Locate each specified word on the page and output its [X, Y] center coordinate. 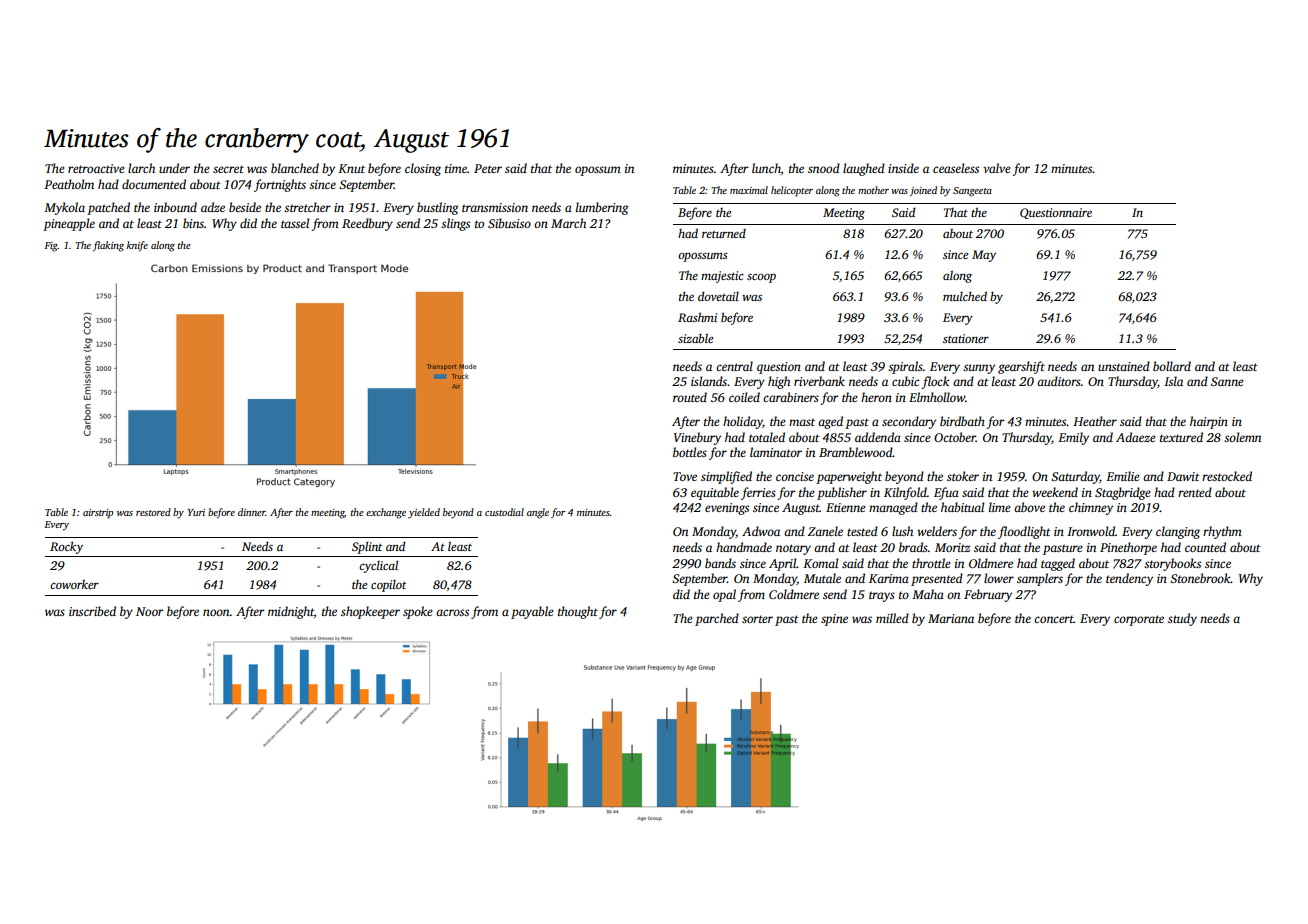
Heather [1095, 421]
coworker [74, 584]
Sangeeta [972, 192]
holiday [743, 422]
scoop [761, 278]
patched [108, 208]
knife [137, 246]
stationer [966, 338]
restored [153, 512]
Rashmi [697, 317]
